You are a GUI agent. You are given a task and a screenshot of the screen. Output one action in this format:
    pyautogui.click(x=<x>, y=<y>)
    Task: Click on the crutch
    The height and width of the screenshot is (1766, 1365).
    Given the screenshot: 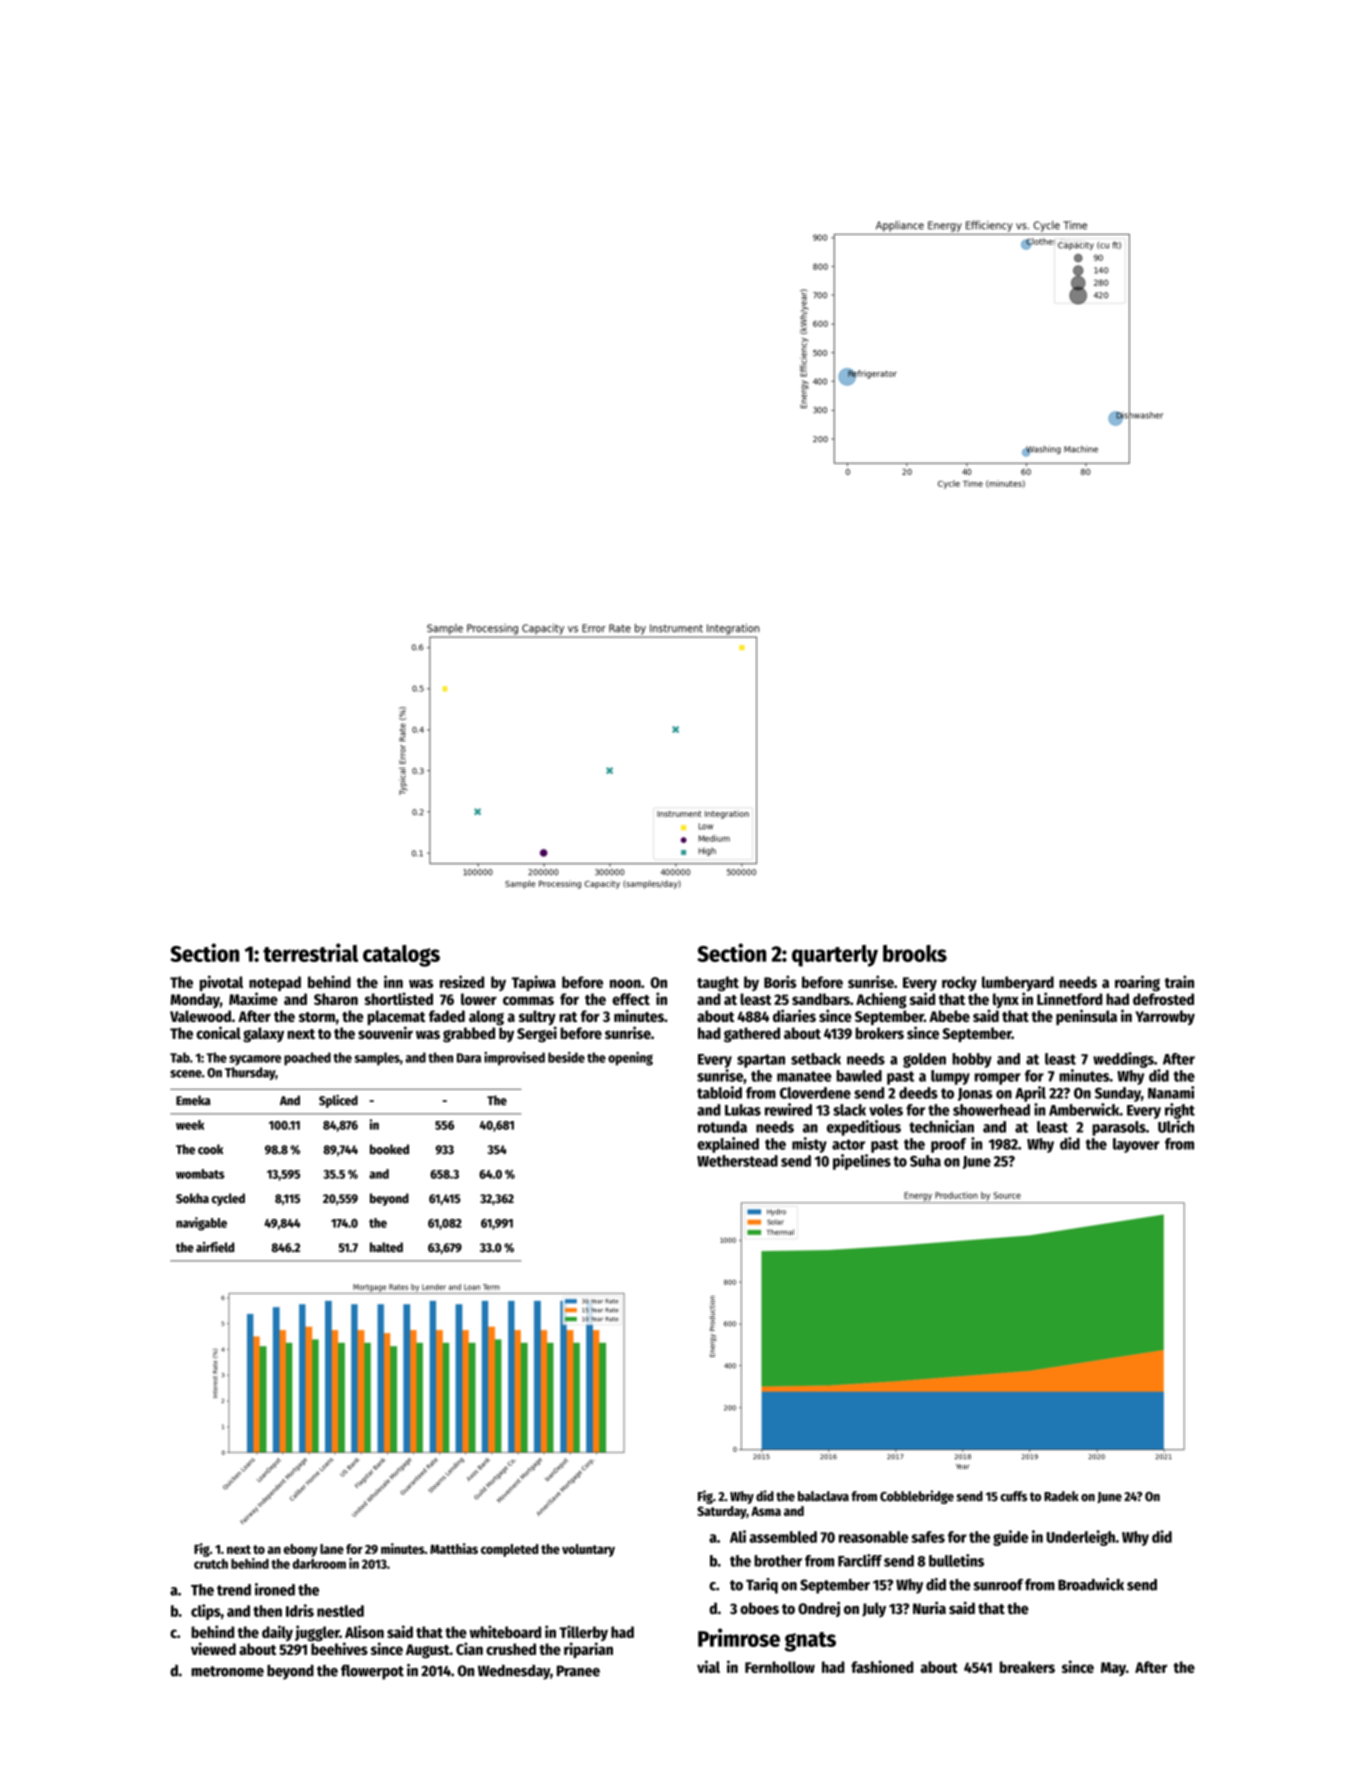 What is the action you would take?
    pyautogui.click(x=211, y=1564)
